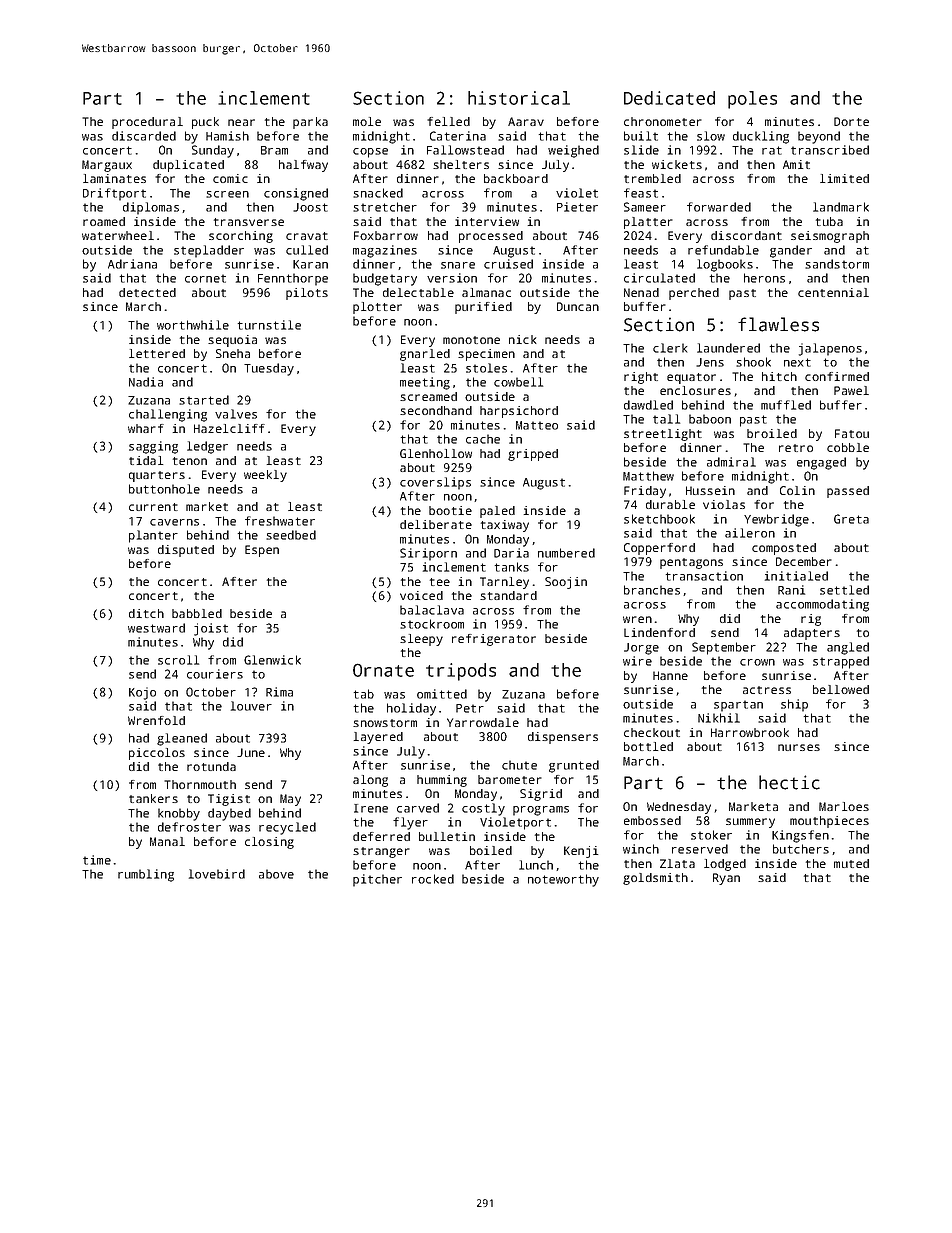  Describe the element at coordinates (778, 324) in the screenshot. I see `flawless` at that location.
